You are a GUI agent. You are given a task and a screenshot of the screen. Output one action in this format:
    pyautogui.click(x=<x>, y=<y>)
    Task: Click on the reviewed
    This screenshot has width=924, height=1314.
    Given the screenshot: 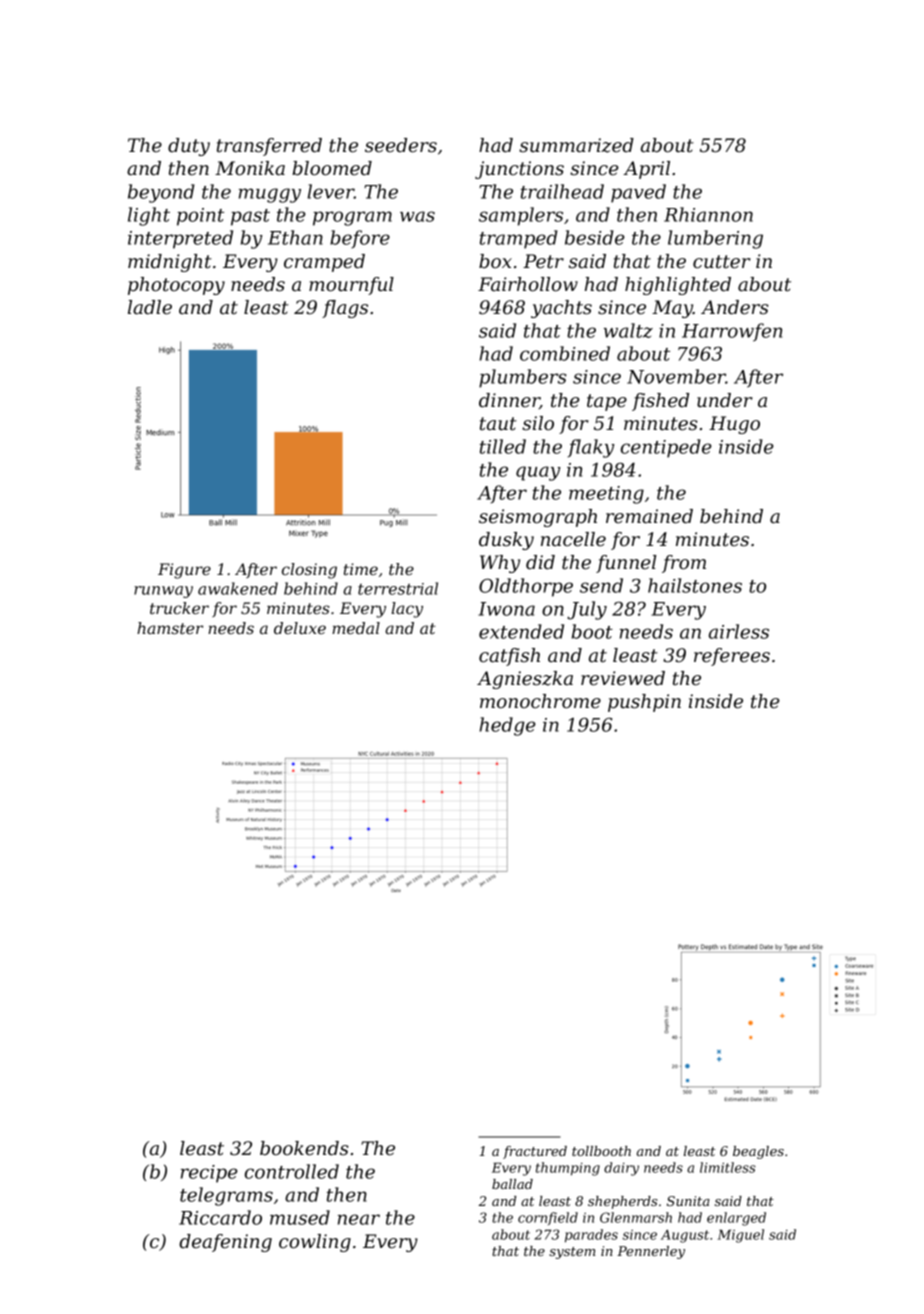 What is the action you would take?
    pyautogui.click(x=623, y=678)
